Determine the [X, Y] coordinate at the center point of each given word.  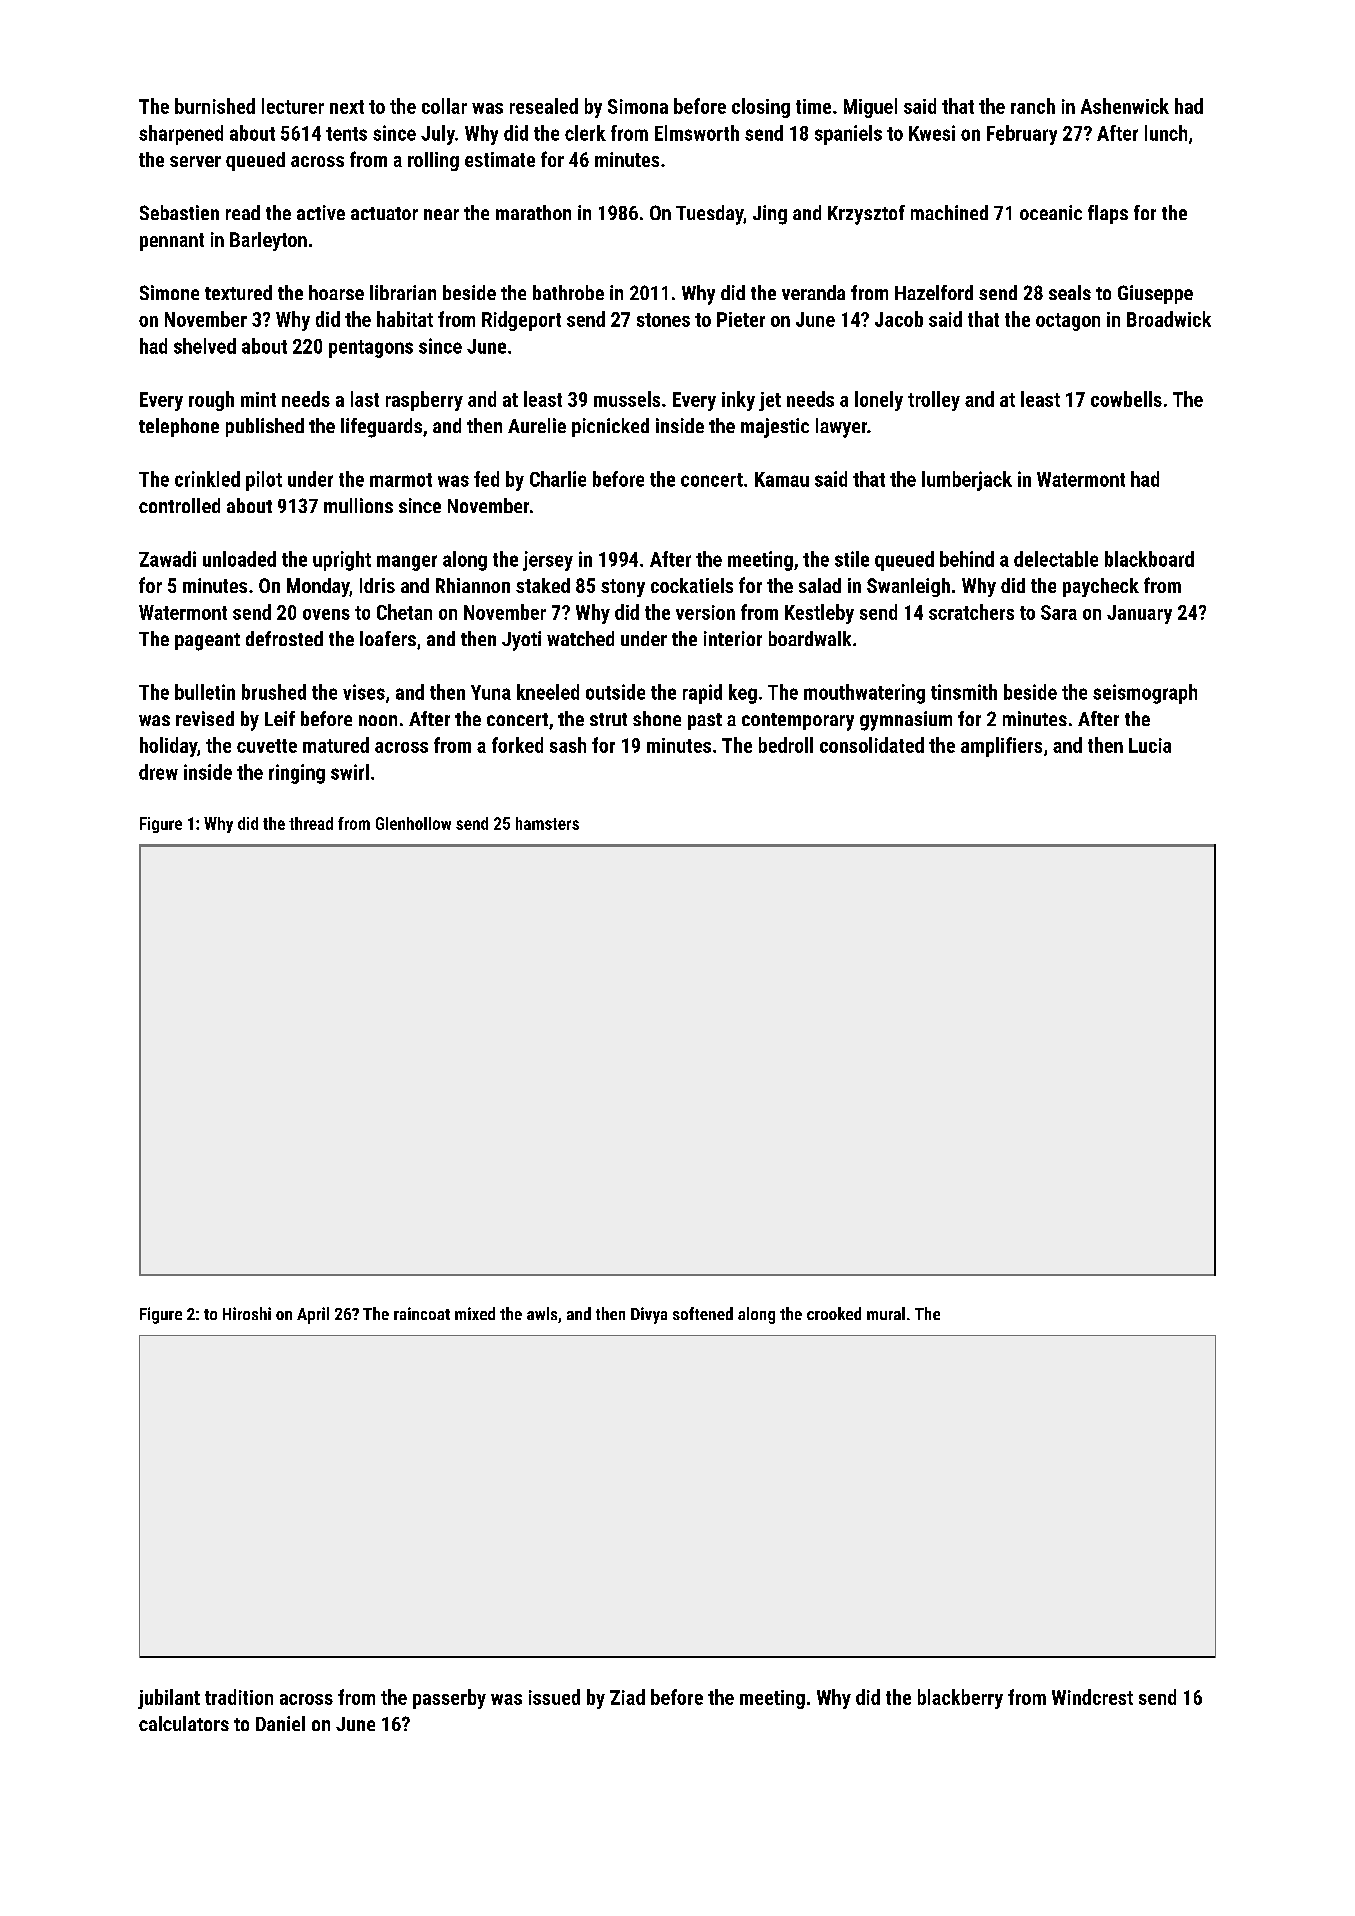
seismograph [1145, 694]
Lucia [1150, 745]
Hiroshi [247, 1313]
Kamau [782, 479]
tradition [239, 1697]
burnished [215, 106]
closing [761, 108]
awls [542, 1313]
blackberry [960, 1699]
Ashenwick [1125, 106]
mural [886, 1313]
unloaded [239, 559]
